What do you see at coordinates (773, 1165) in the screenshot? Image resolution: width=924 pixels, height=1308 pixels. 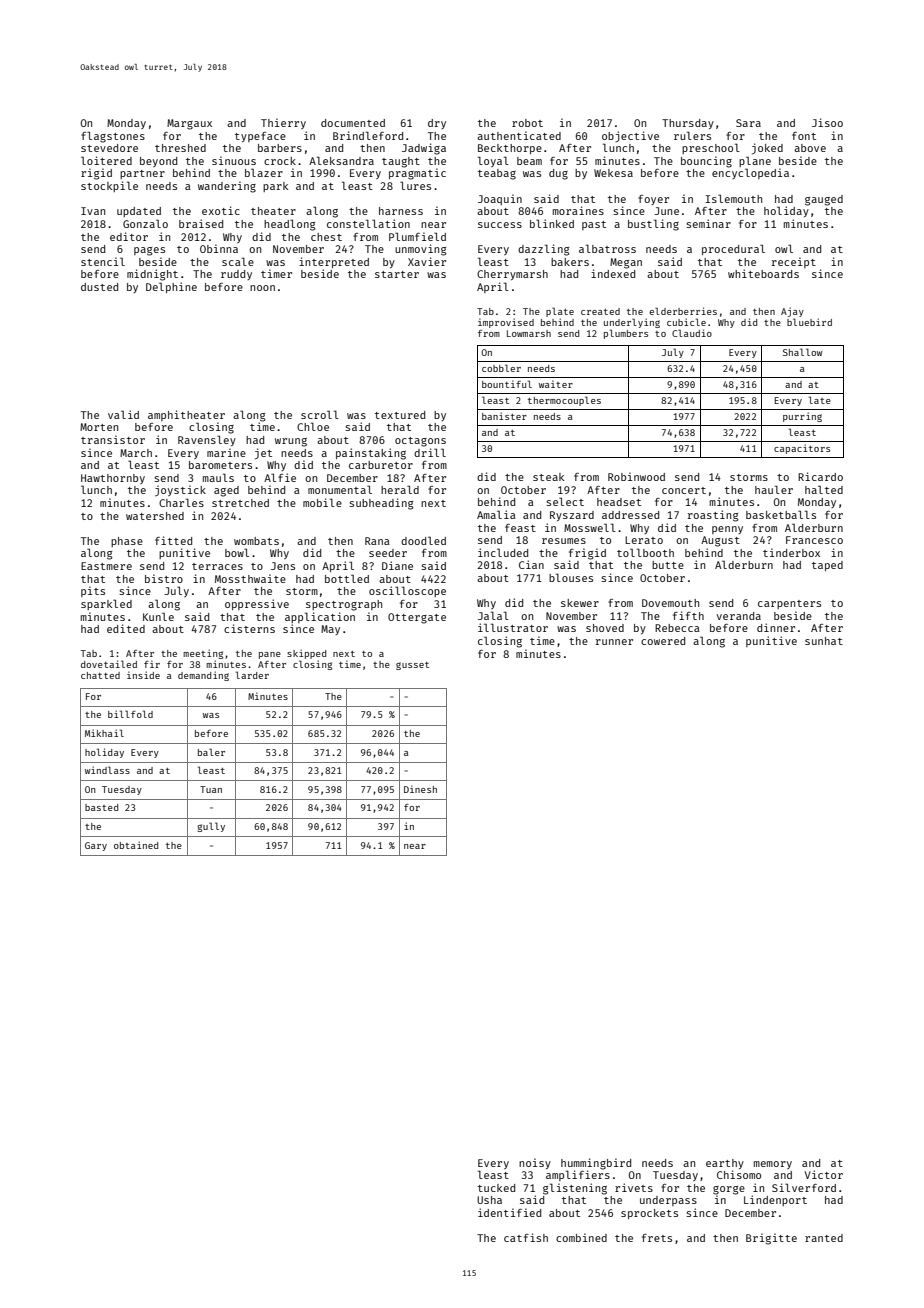 I see `memory` at bounding box center [773, 1165].
